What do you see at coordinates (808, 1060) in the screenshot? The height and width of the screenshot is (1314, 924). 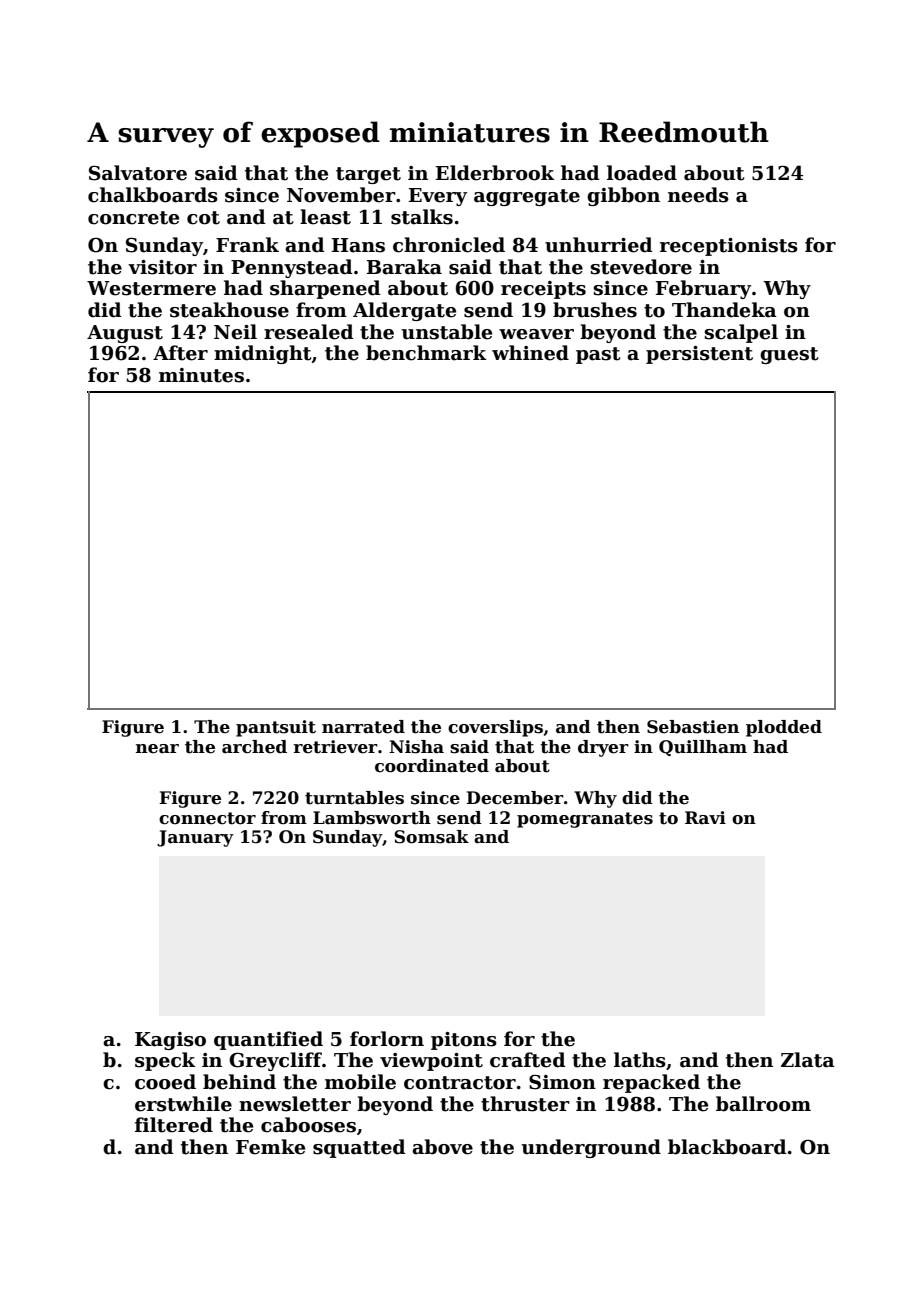 I see `Zlata` at bounding box center [808, 1060].
